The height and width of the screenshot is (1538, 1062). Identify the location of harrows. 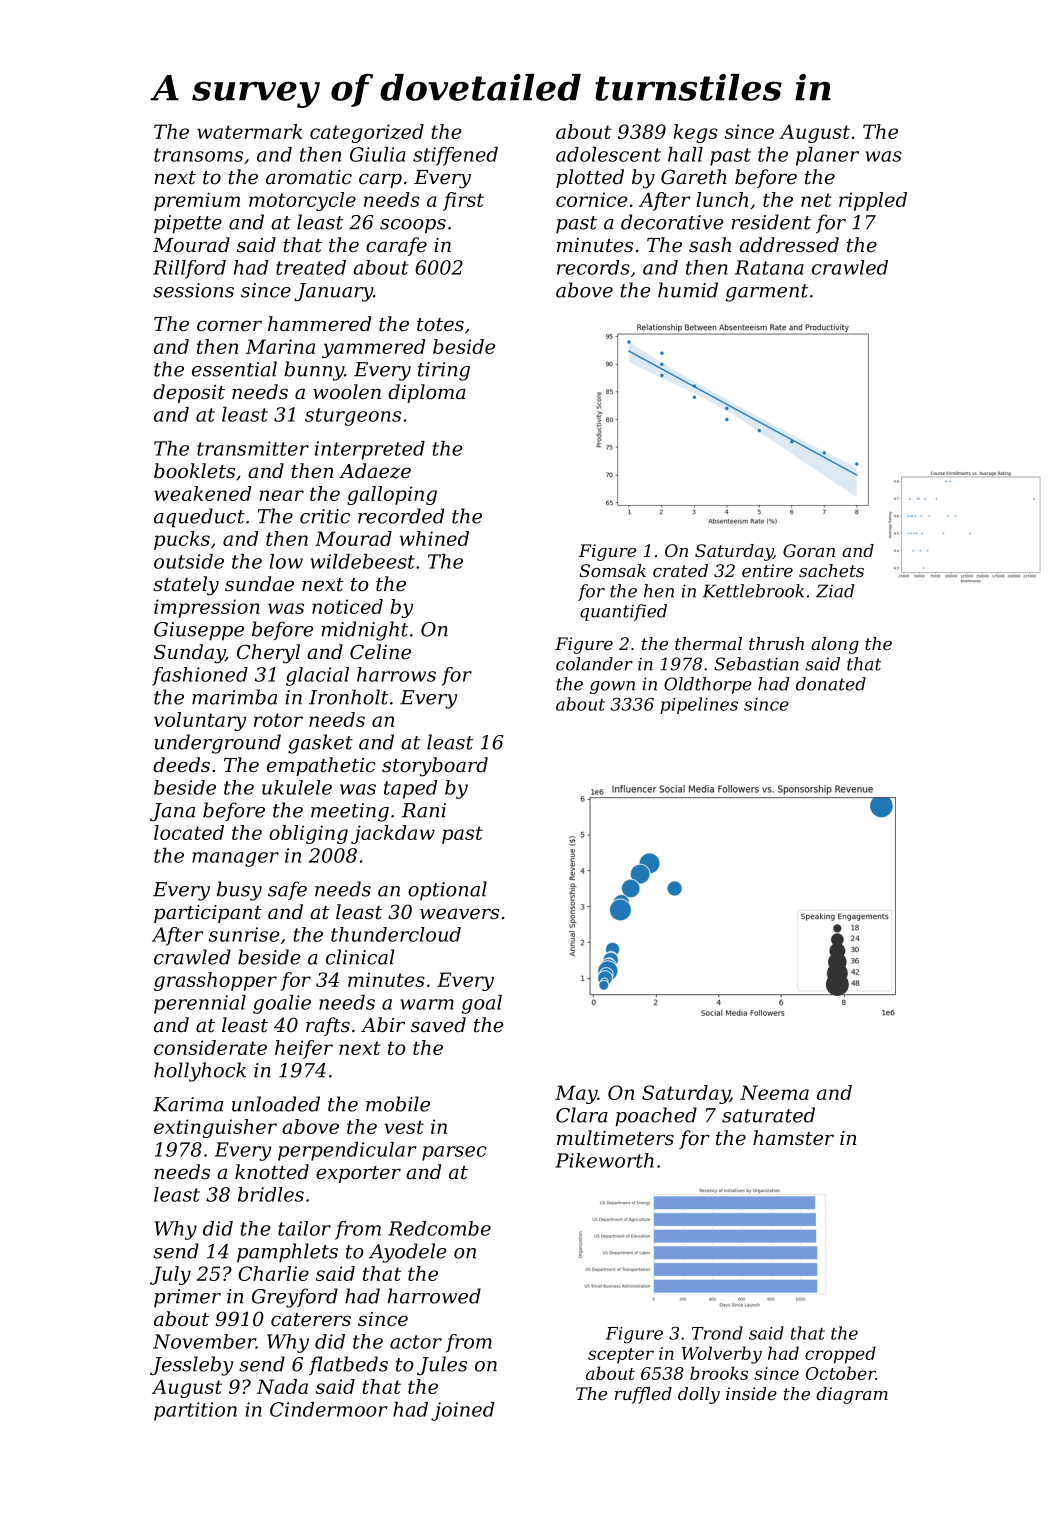
(396, 674).
